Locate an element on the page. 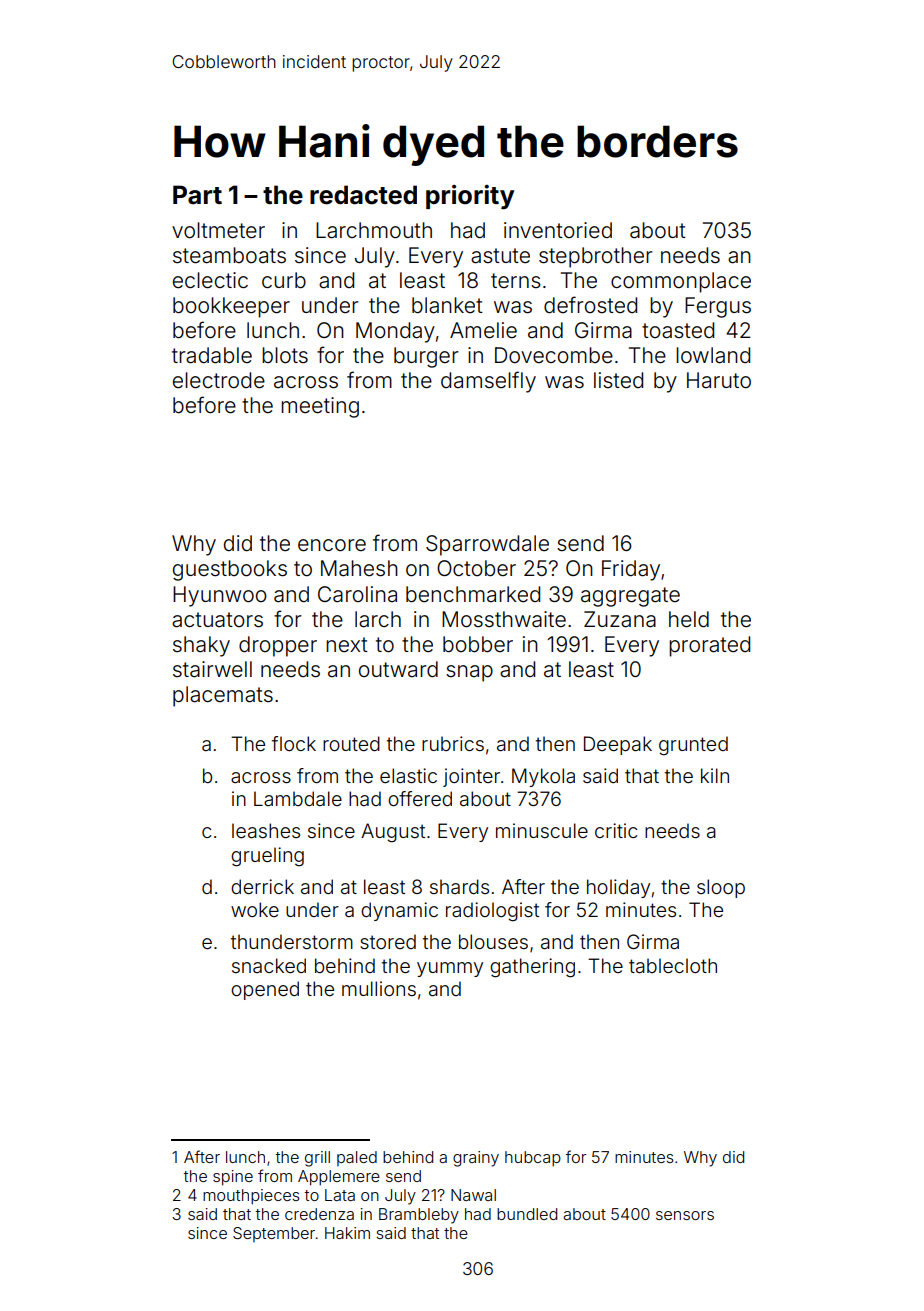 The width and height of the page is (924, 1311). Haruto is located at coordinates (719, 380).
